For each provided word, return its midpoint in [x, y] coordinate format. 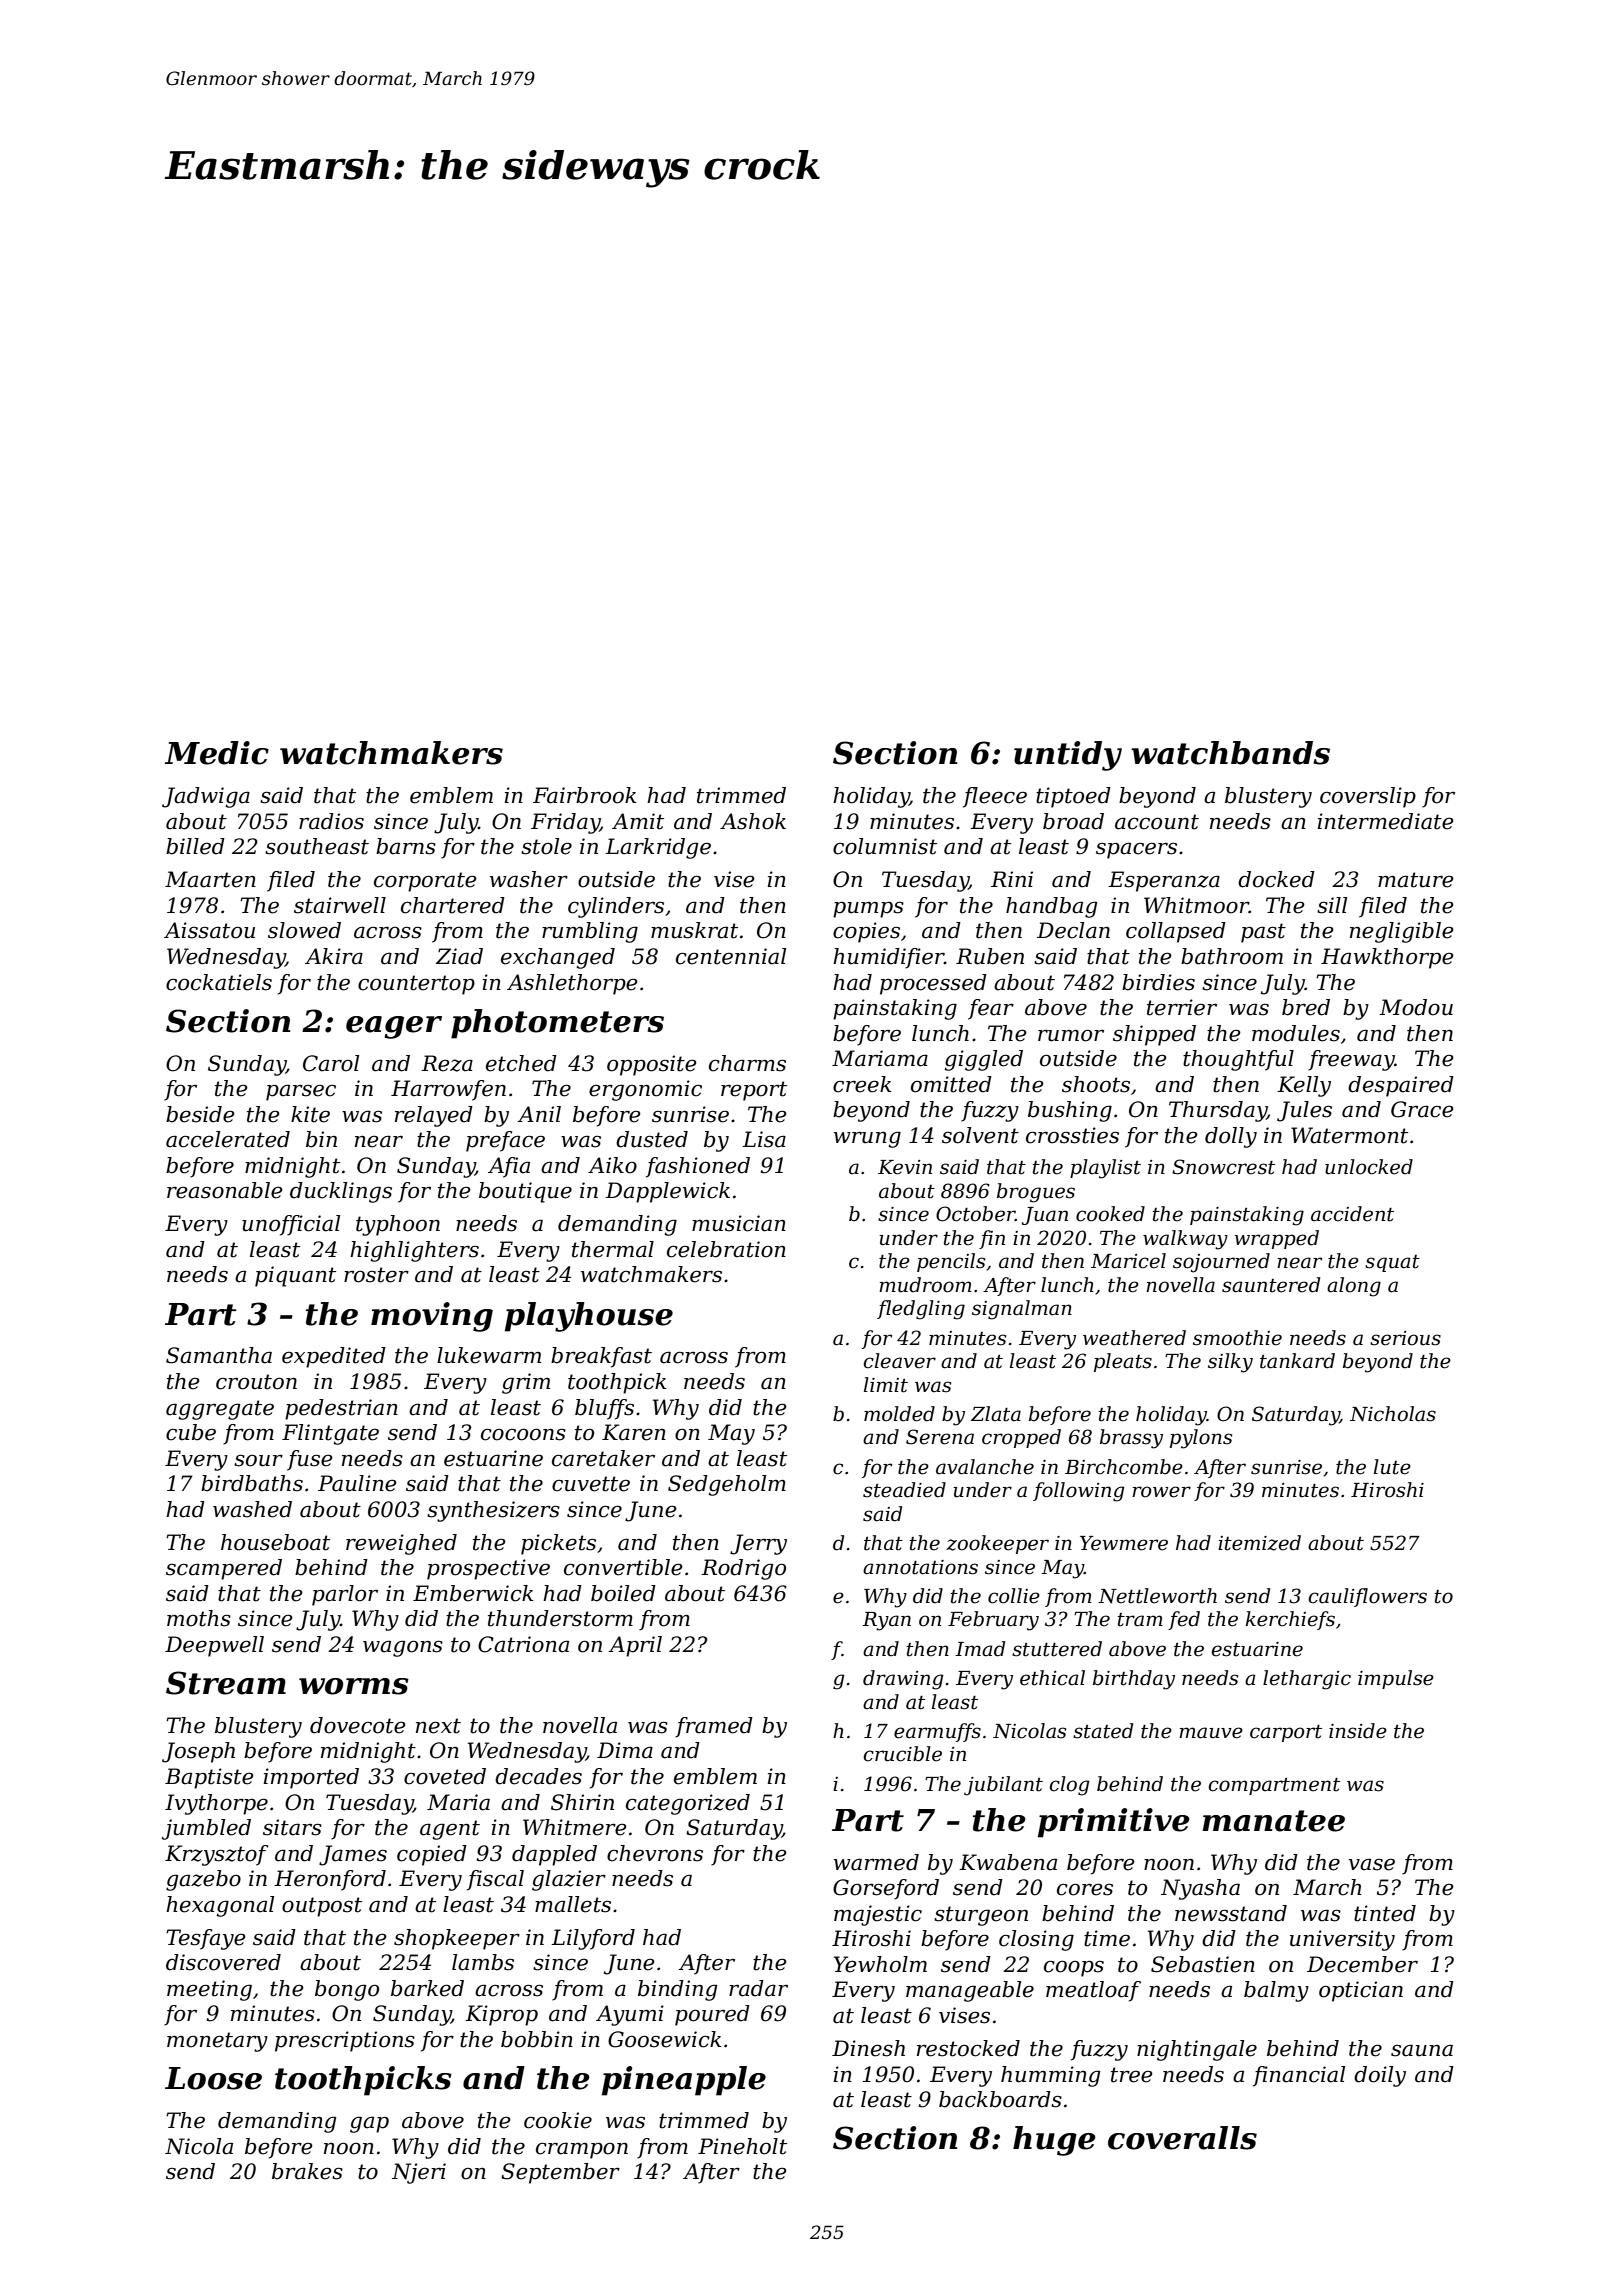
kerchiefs [1290, 1620]
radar [758, 1988]
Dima [625, 1750]
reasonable [225, 1190]
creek [862, 1084]
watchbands [1230, 753]
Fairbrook [584, 795]
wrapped [1277, 1239]
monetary [217, 2042]
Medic [217, 753]
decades [538, 1776]
